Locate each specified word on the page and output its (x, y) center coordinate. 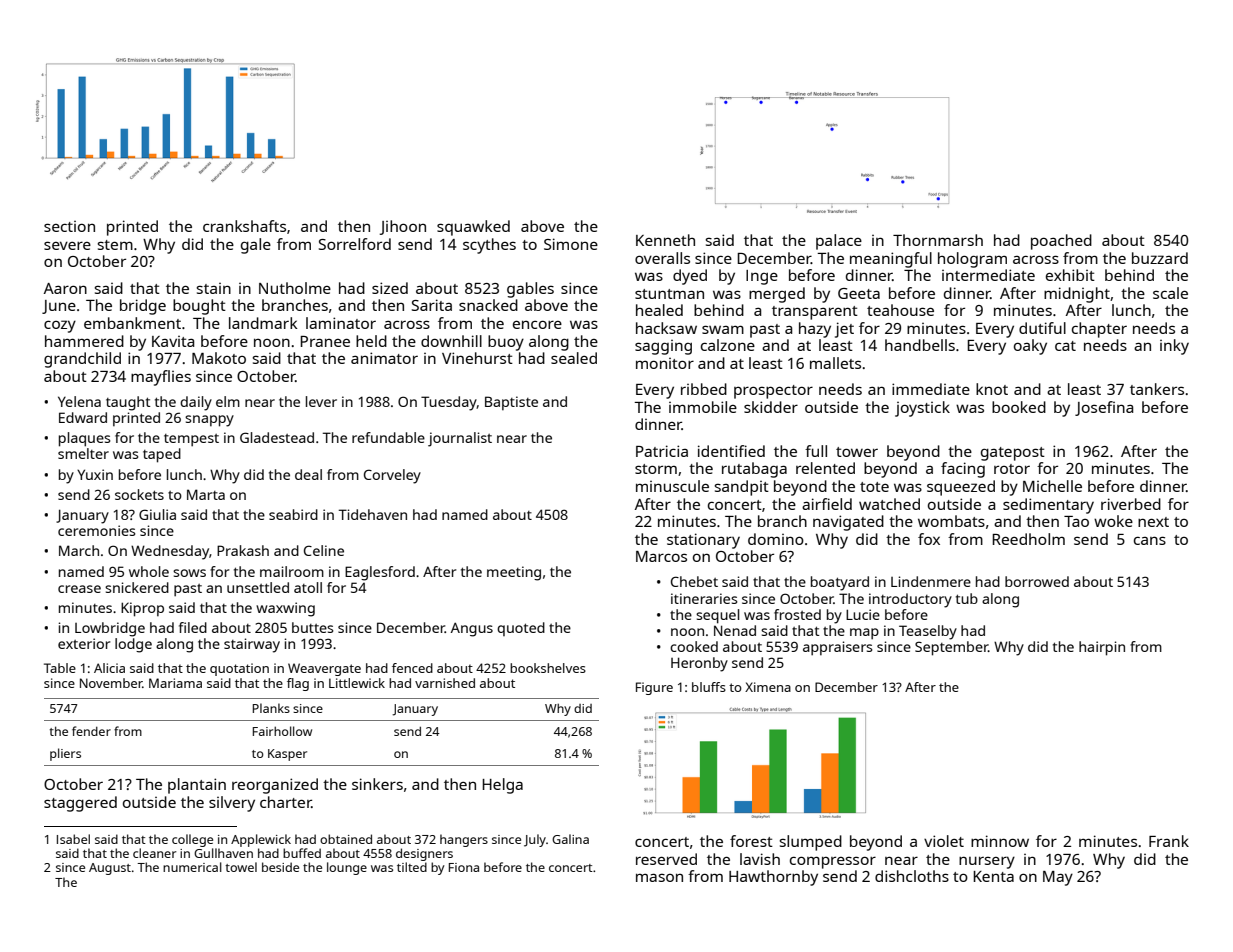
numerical (192, 867)
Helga (502, 786)
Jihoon (403, 227)
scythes (489, 246)
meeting (514, 573)
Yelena (79, 401)
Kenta (993, 876)
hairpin (1102, 648)
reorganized (275, 786)
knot (992, 389)
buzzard (1160, 258)
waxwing (285, 609)
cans (1150, 540)
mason (659, 877)
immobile (703, 407)
